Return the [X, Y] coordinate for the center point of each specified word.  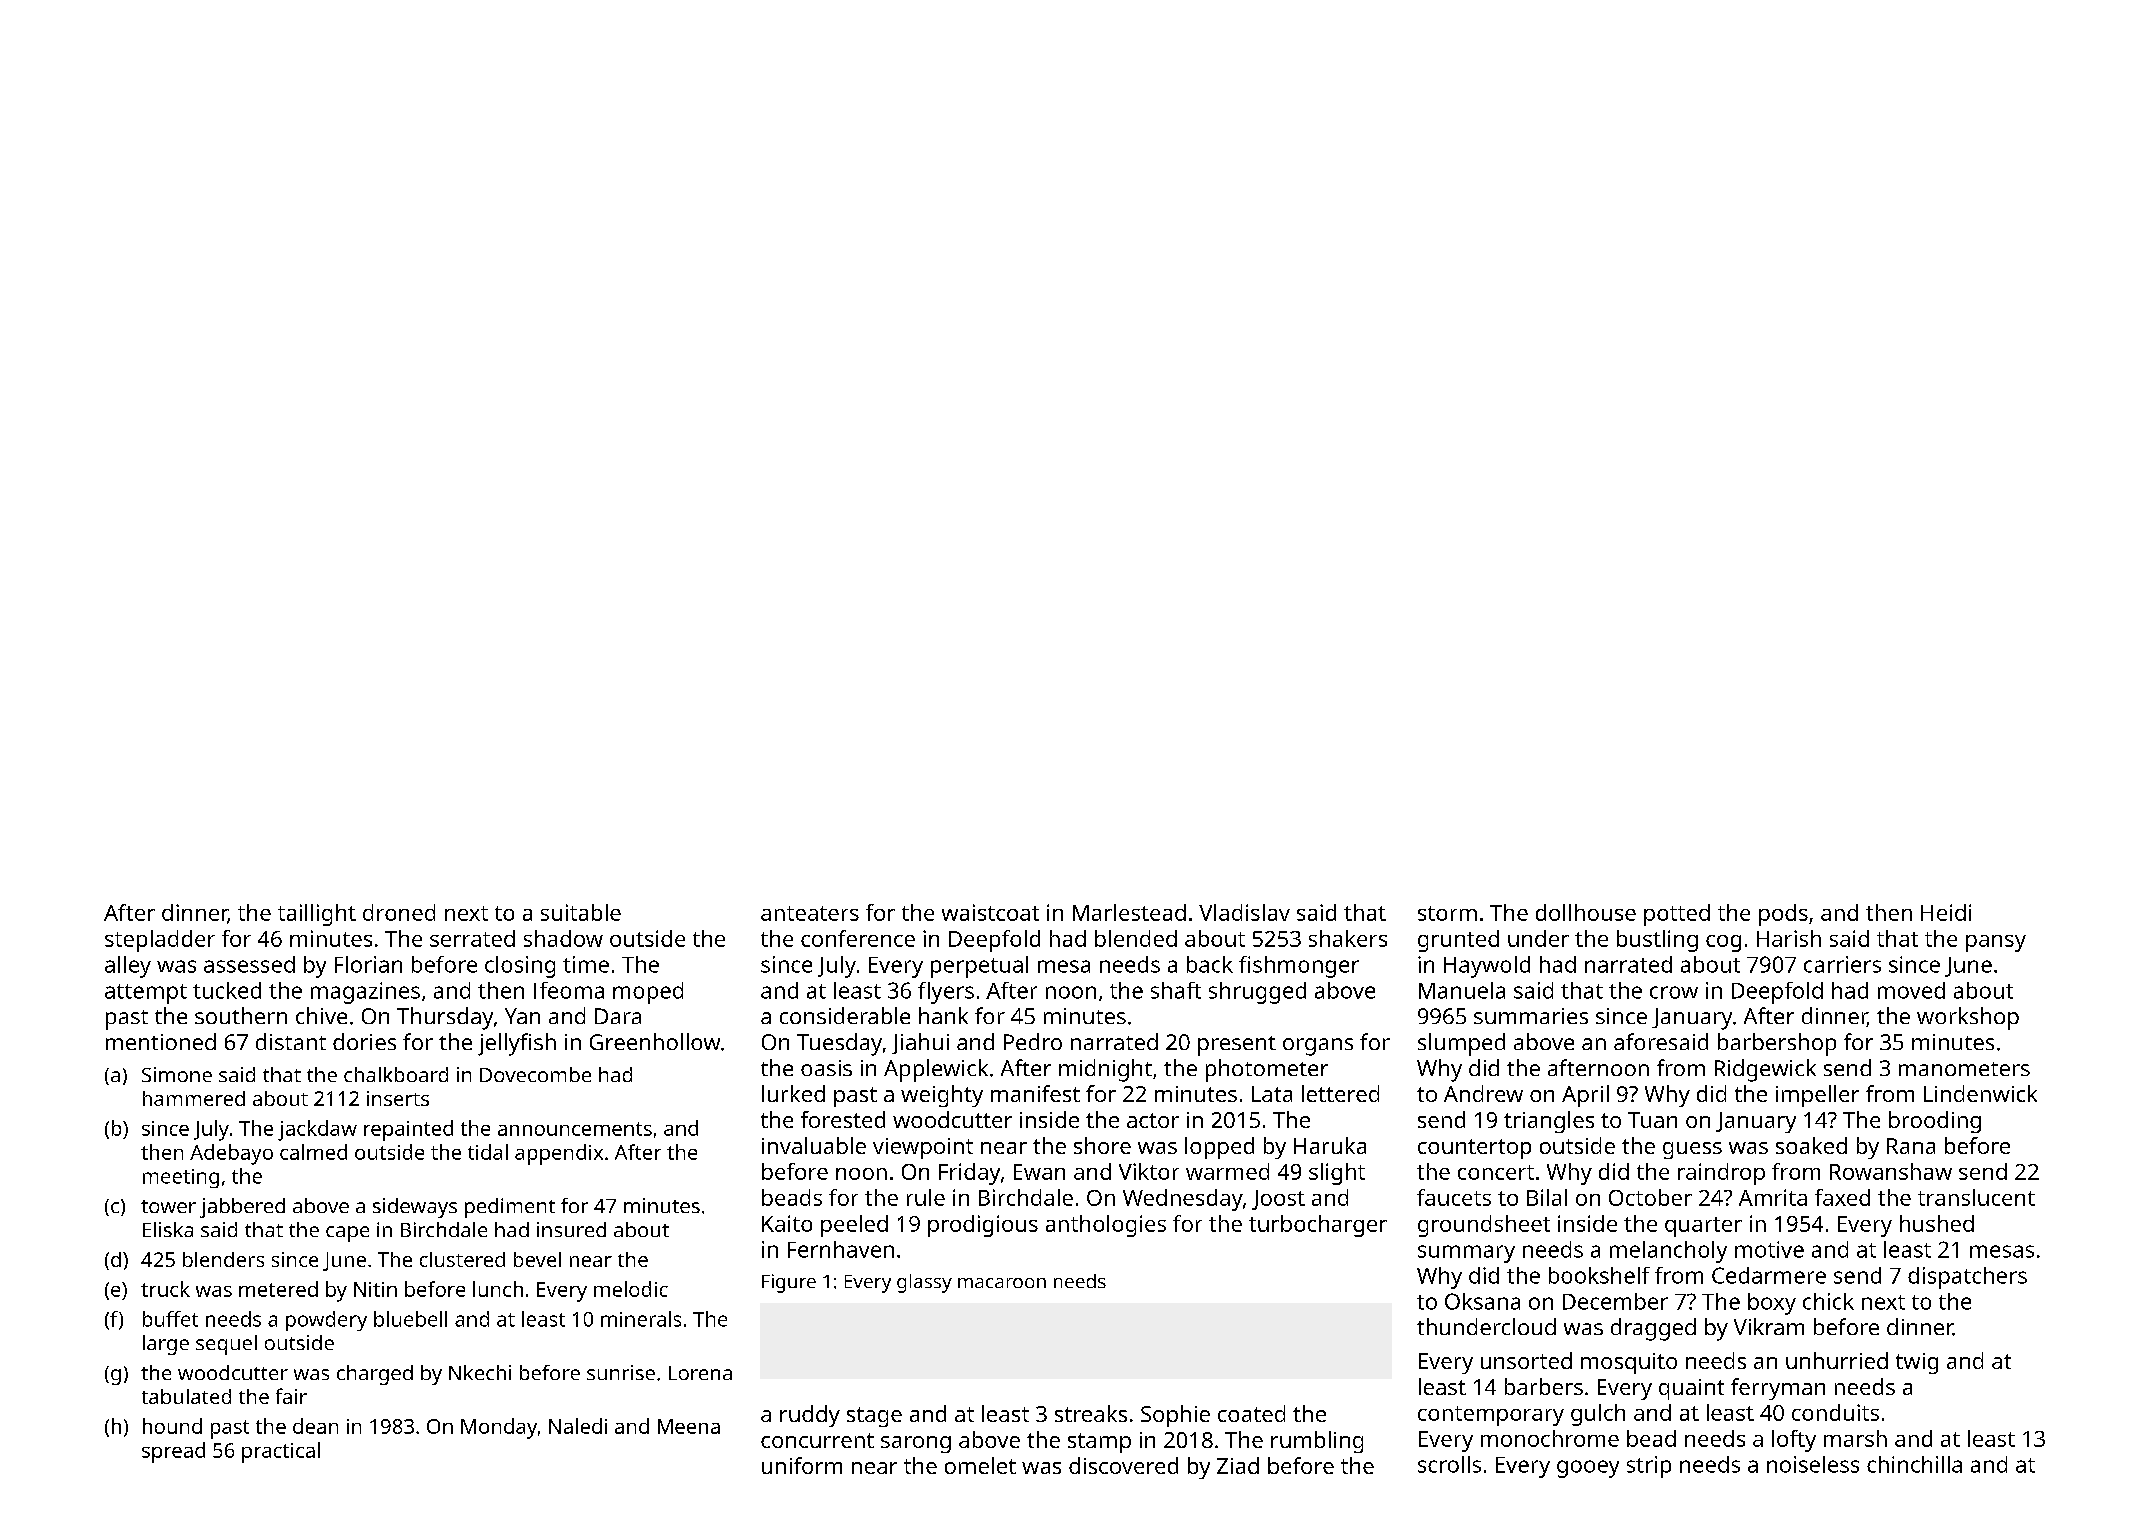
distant [291, 1041]
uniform [802, 1465]
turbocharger [1318, 1226]
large [166, 1345]
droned [399, 912]
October [1650, 1197]
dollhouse [1586, 912]
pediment [510, 1208]
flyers [946, 993]
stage [874, 1417]
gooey [1588, 1469]
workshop [1968, 1018]
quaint [1691, 1389]
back [1210, 964]
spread [173, 1452]
